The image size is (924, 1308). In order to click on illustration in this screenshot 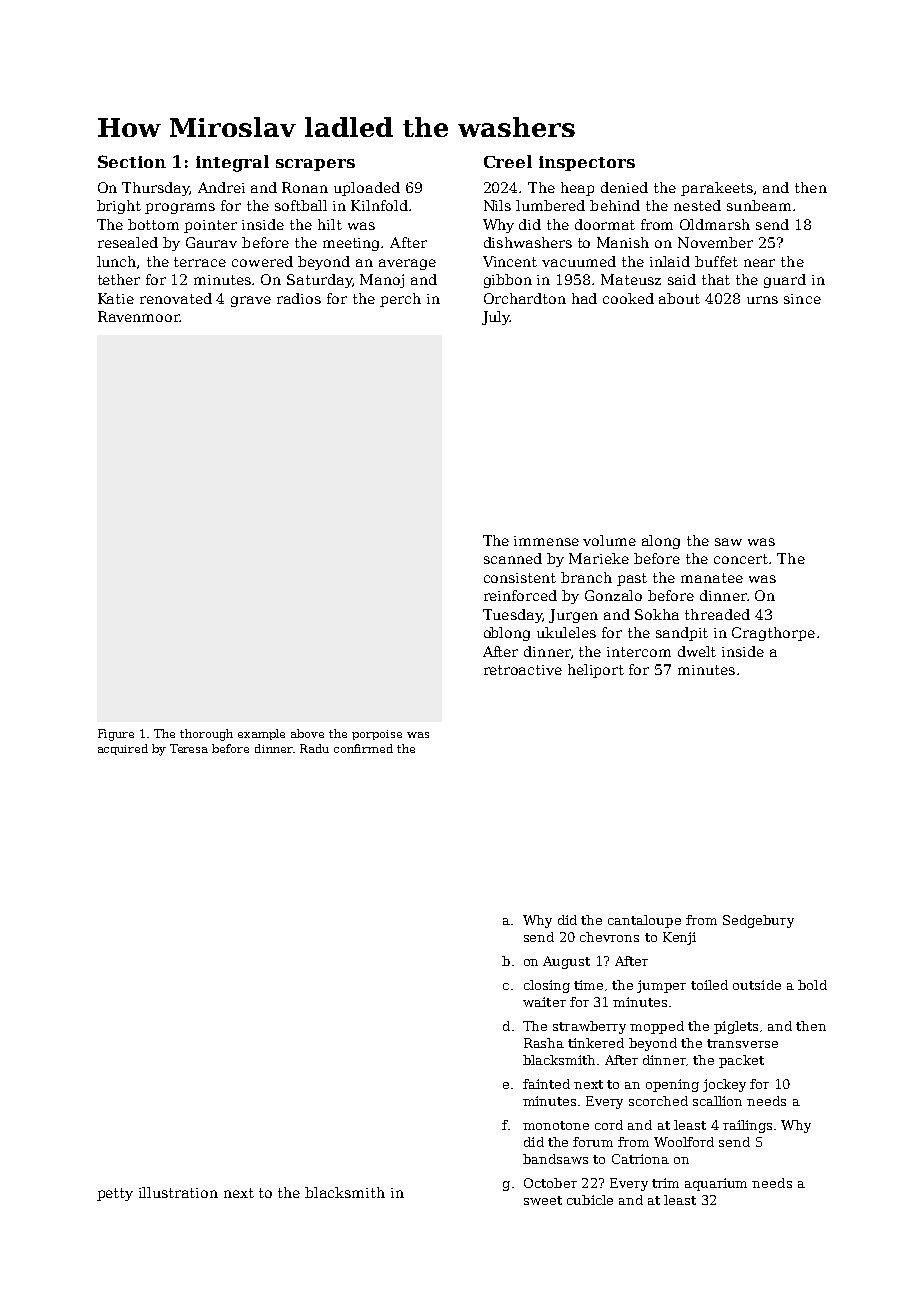, I will do `click(178, 1192)`.
